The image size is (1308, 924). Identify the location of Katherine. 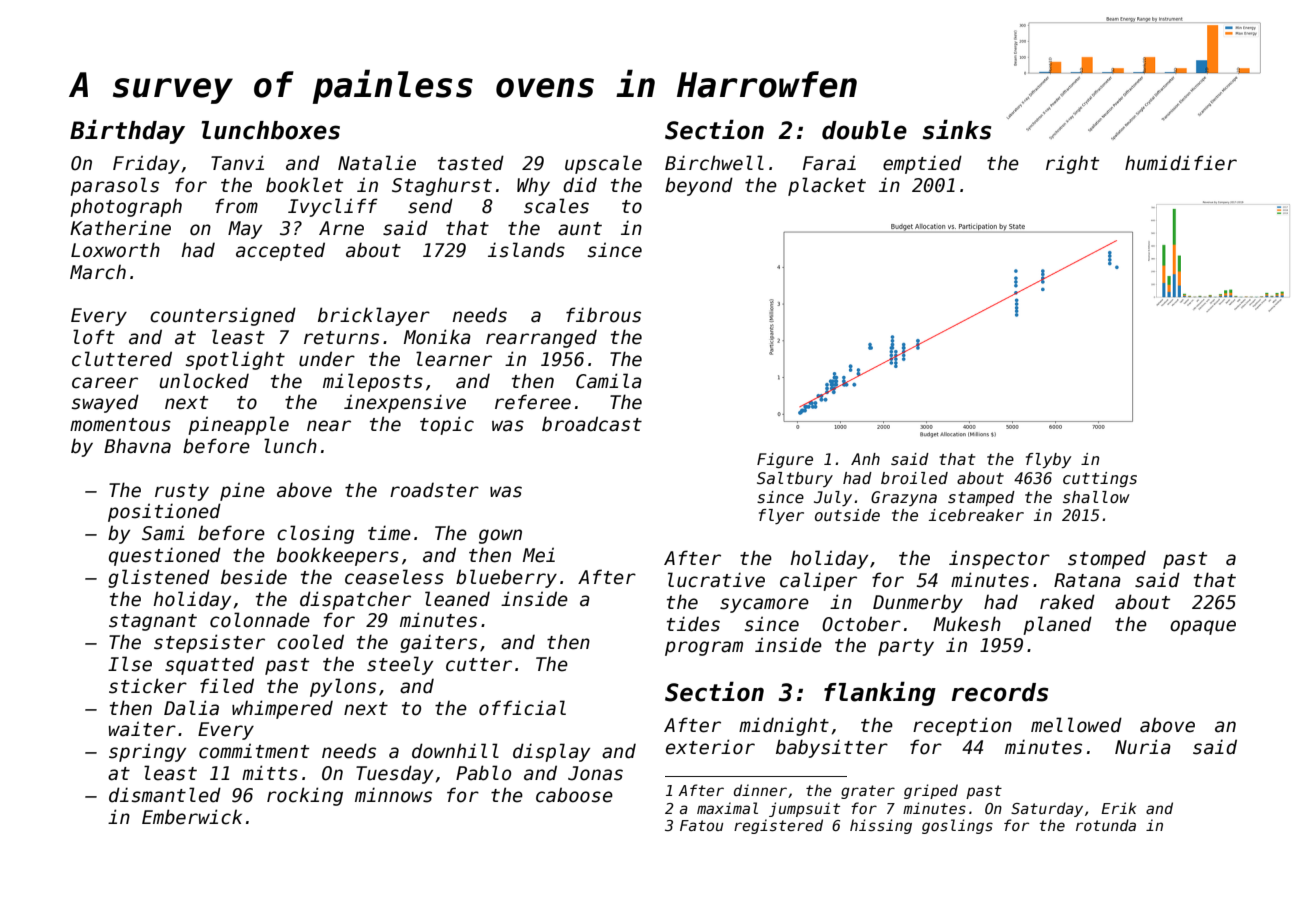
(120, 228).
